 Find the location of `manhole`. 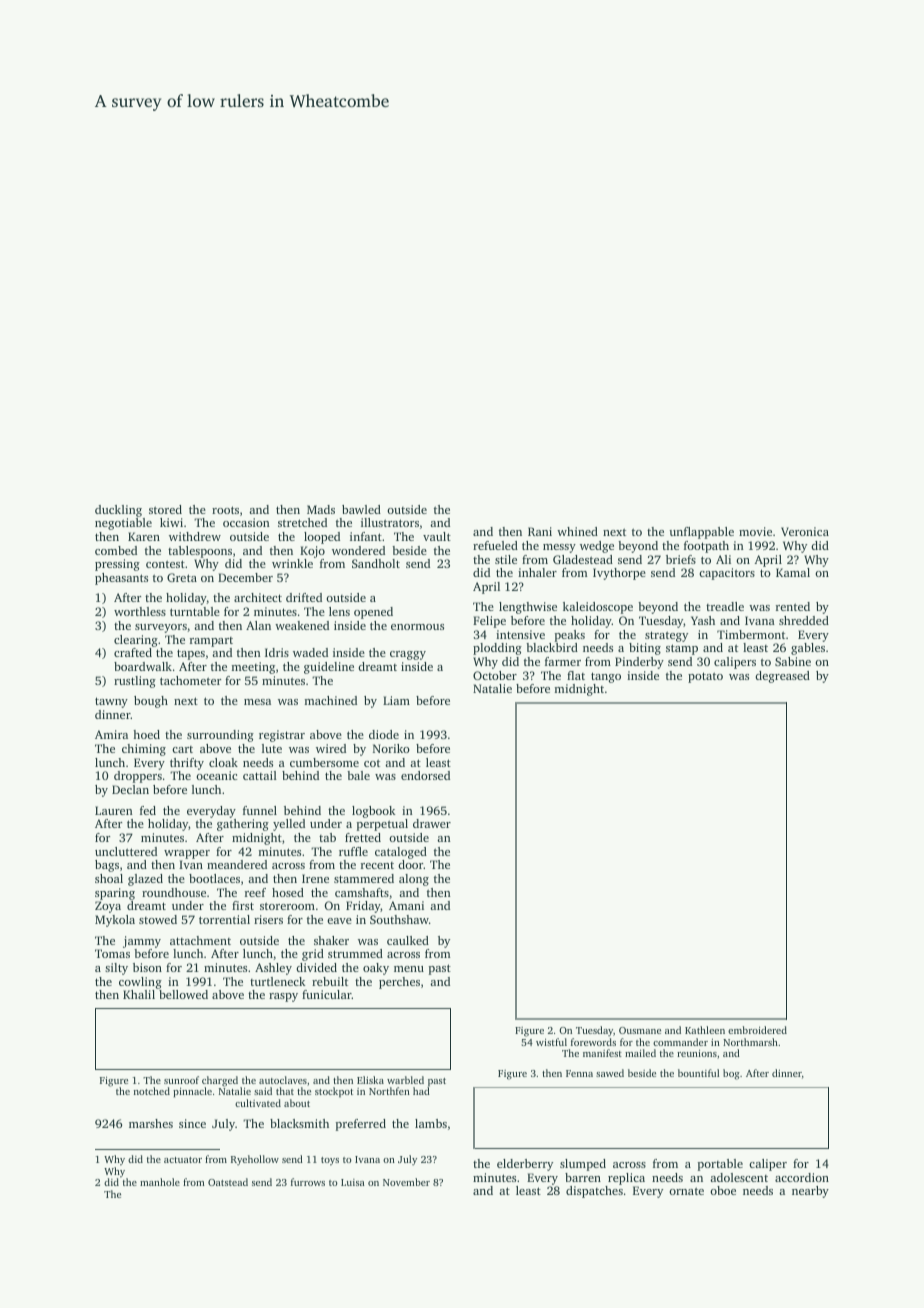

manhole is located at coordinates (160, 1182).
